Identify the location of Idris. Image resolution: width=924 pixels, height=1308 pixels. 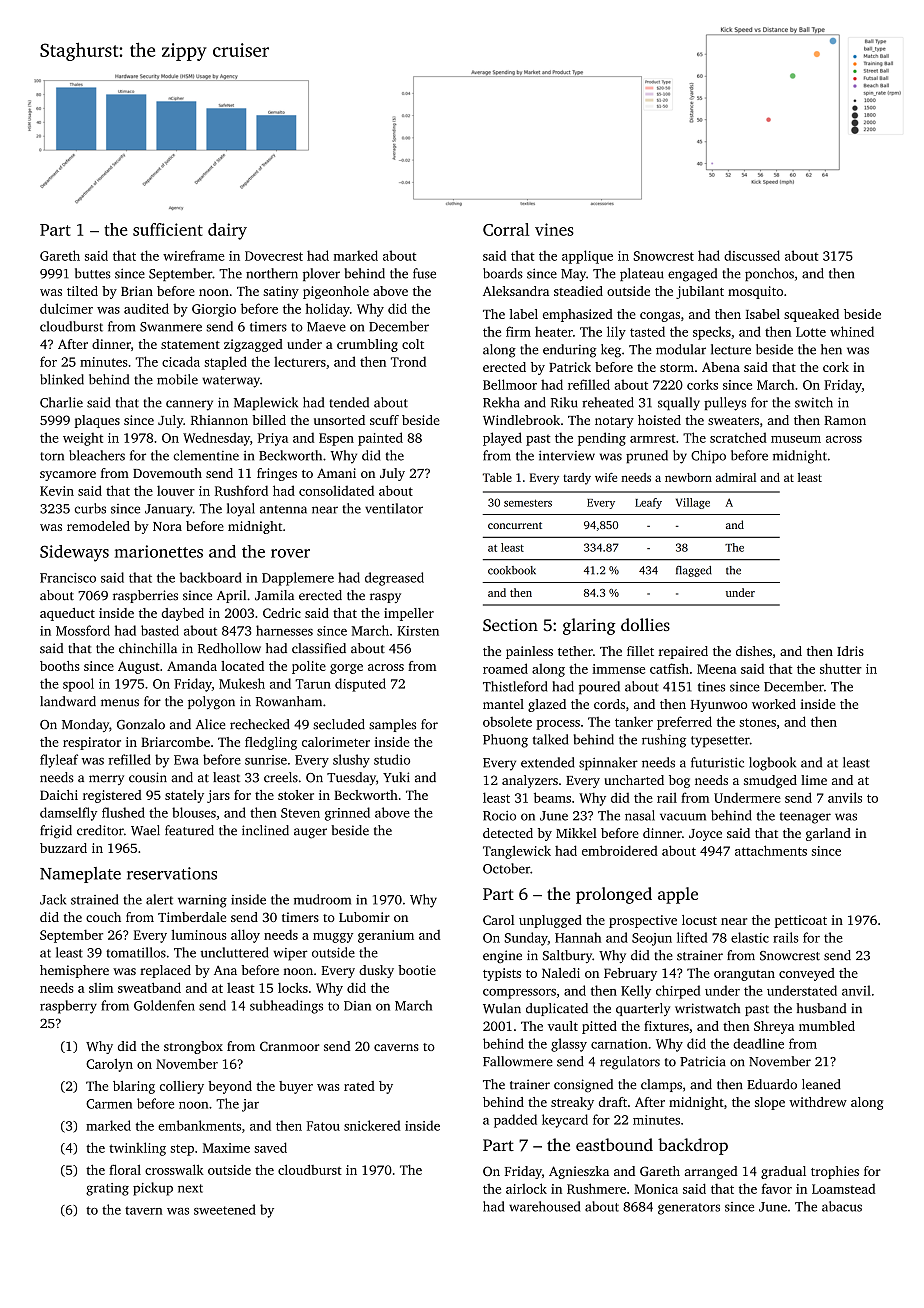
(850, 651).
